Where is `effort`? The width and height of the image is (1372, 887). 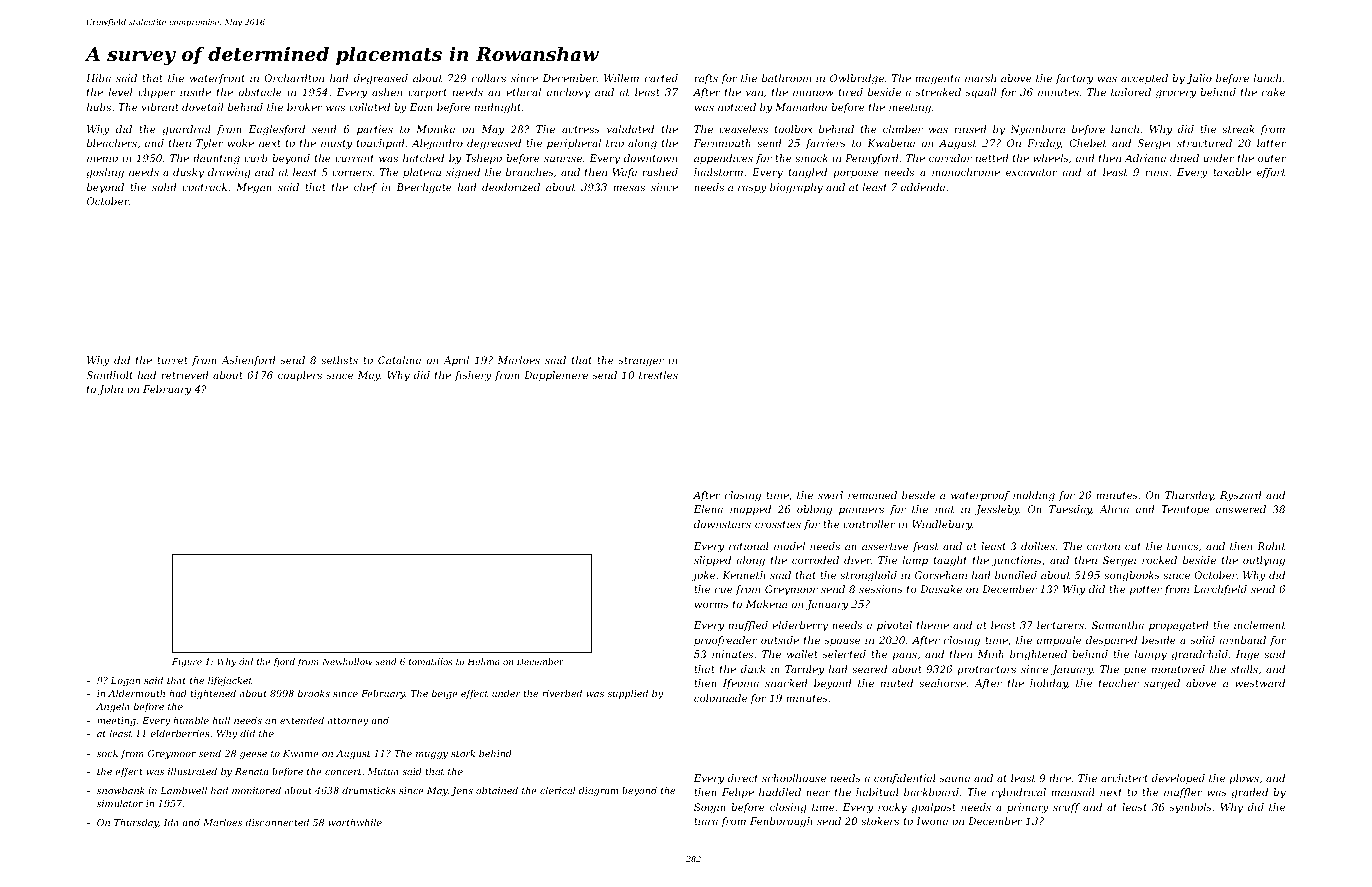 effort is located at coordinates (1271, 173).
